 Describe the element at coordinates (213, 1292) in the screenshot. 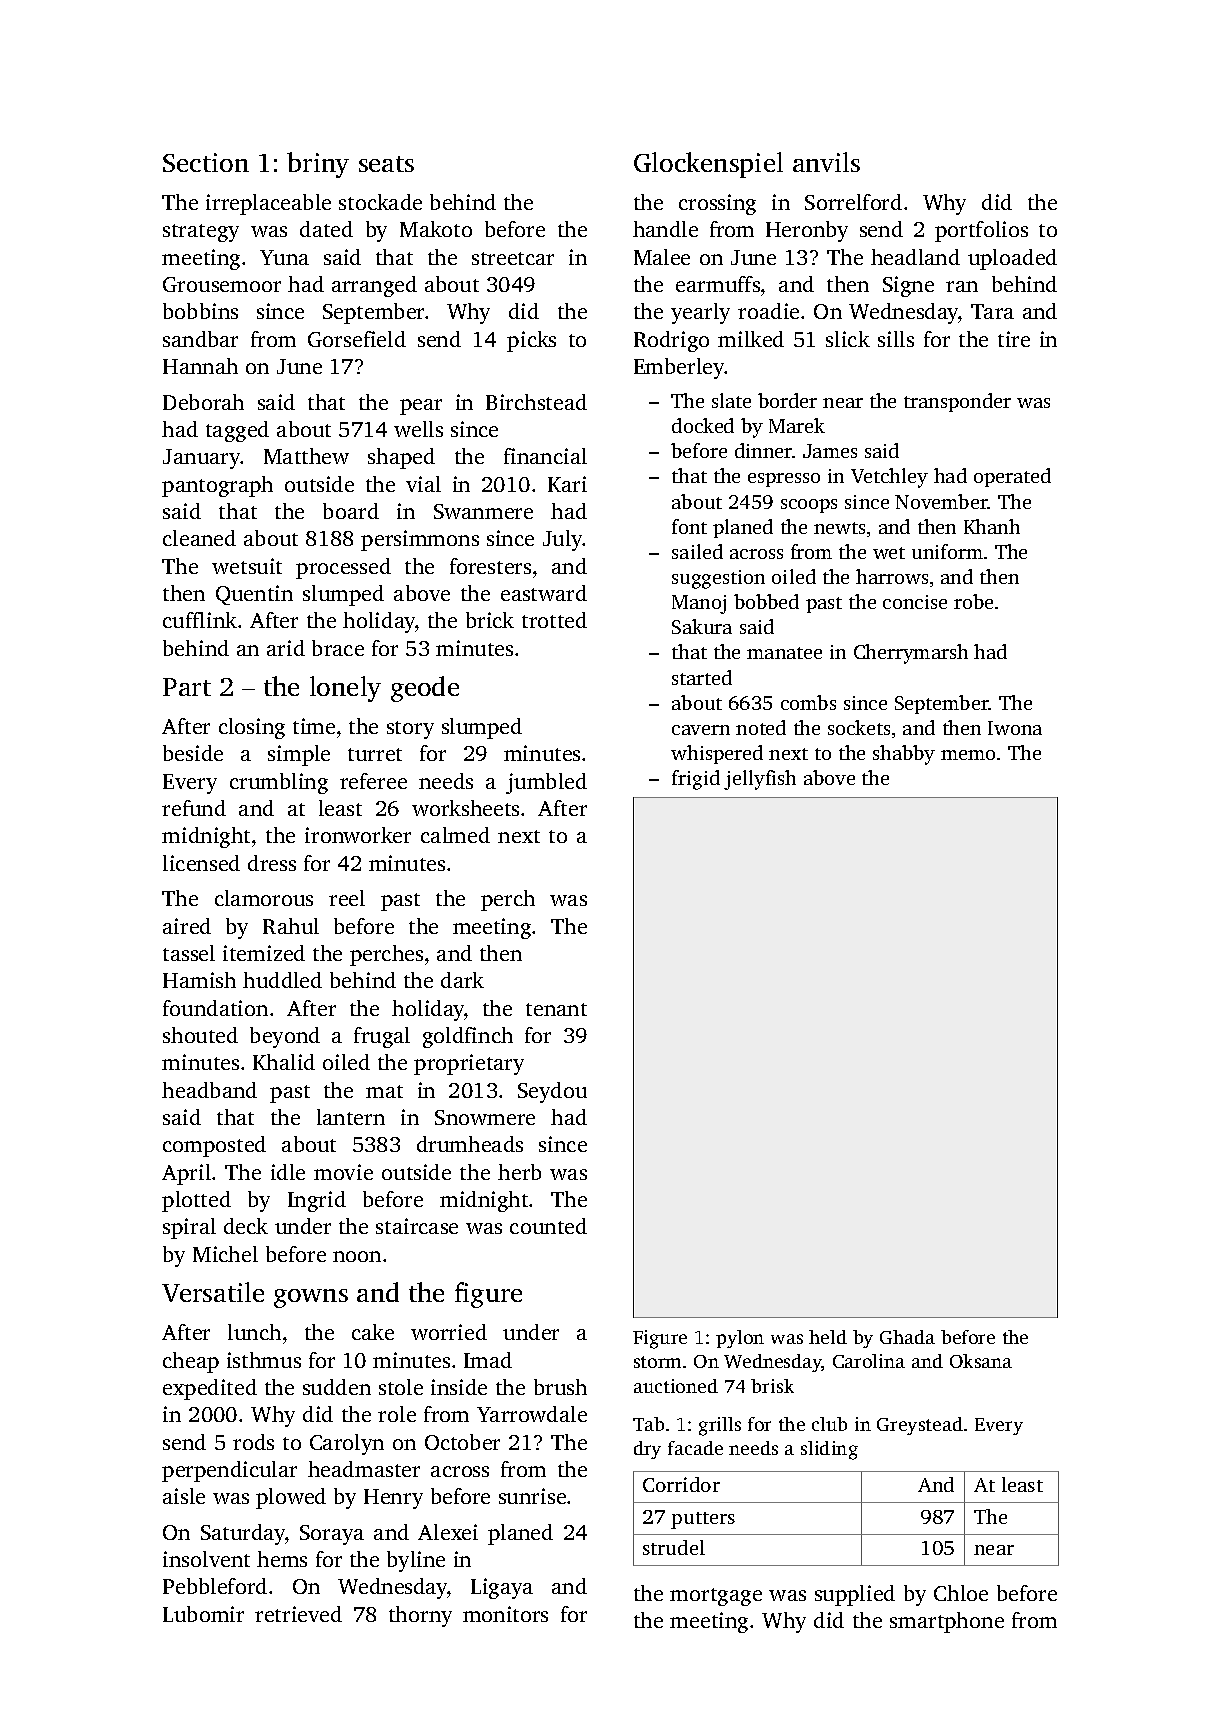

I see `Versatile` at that location.
